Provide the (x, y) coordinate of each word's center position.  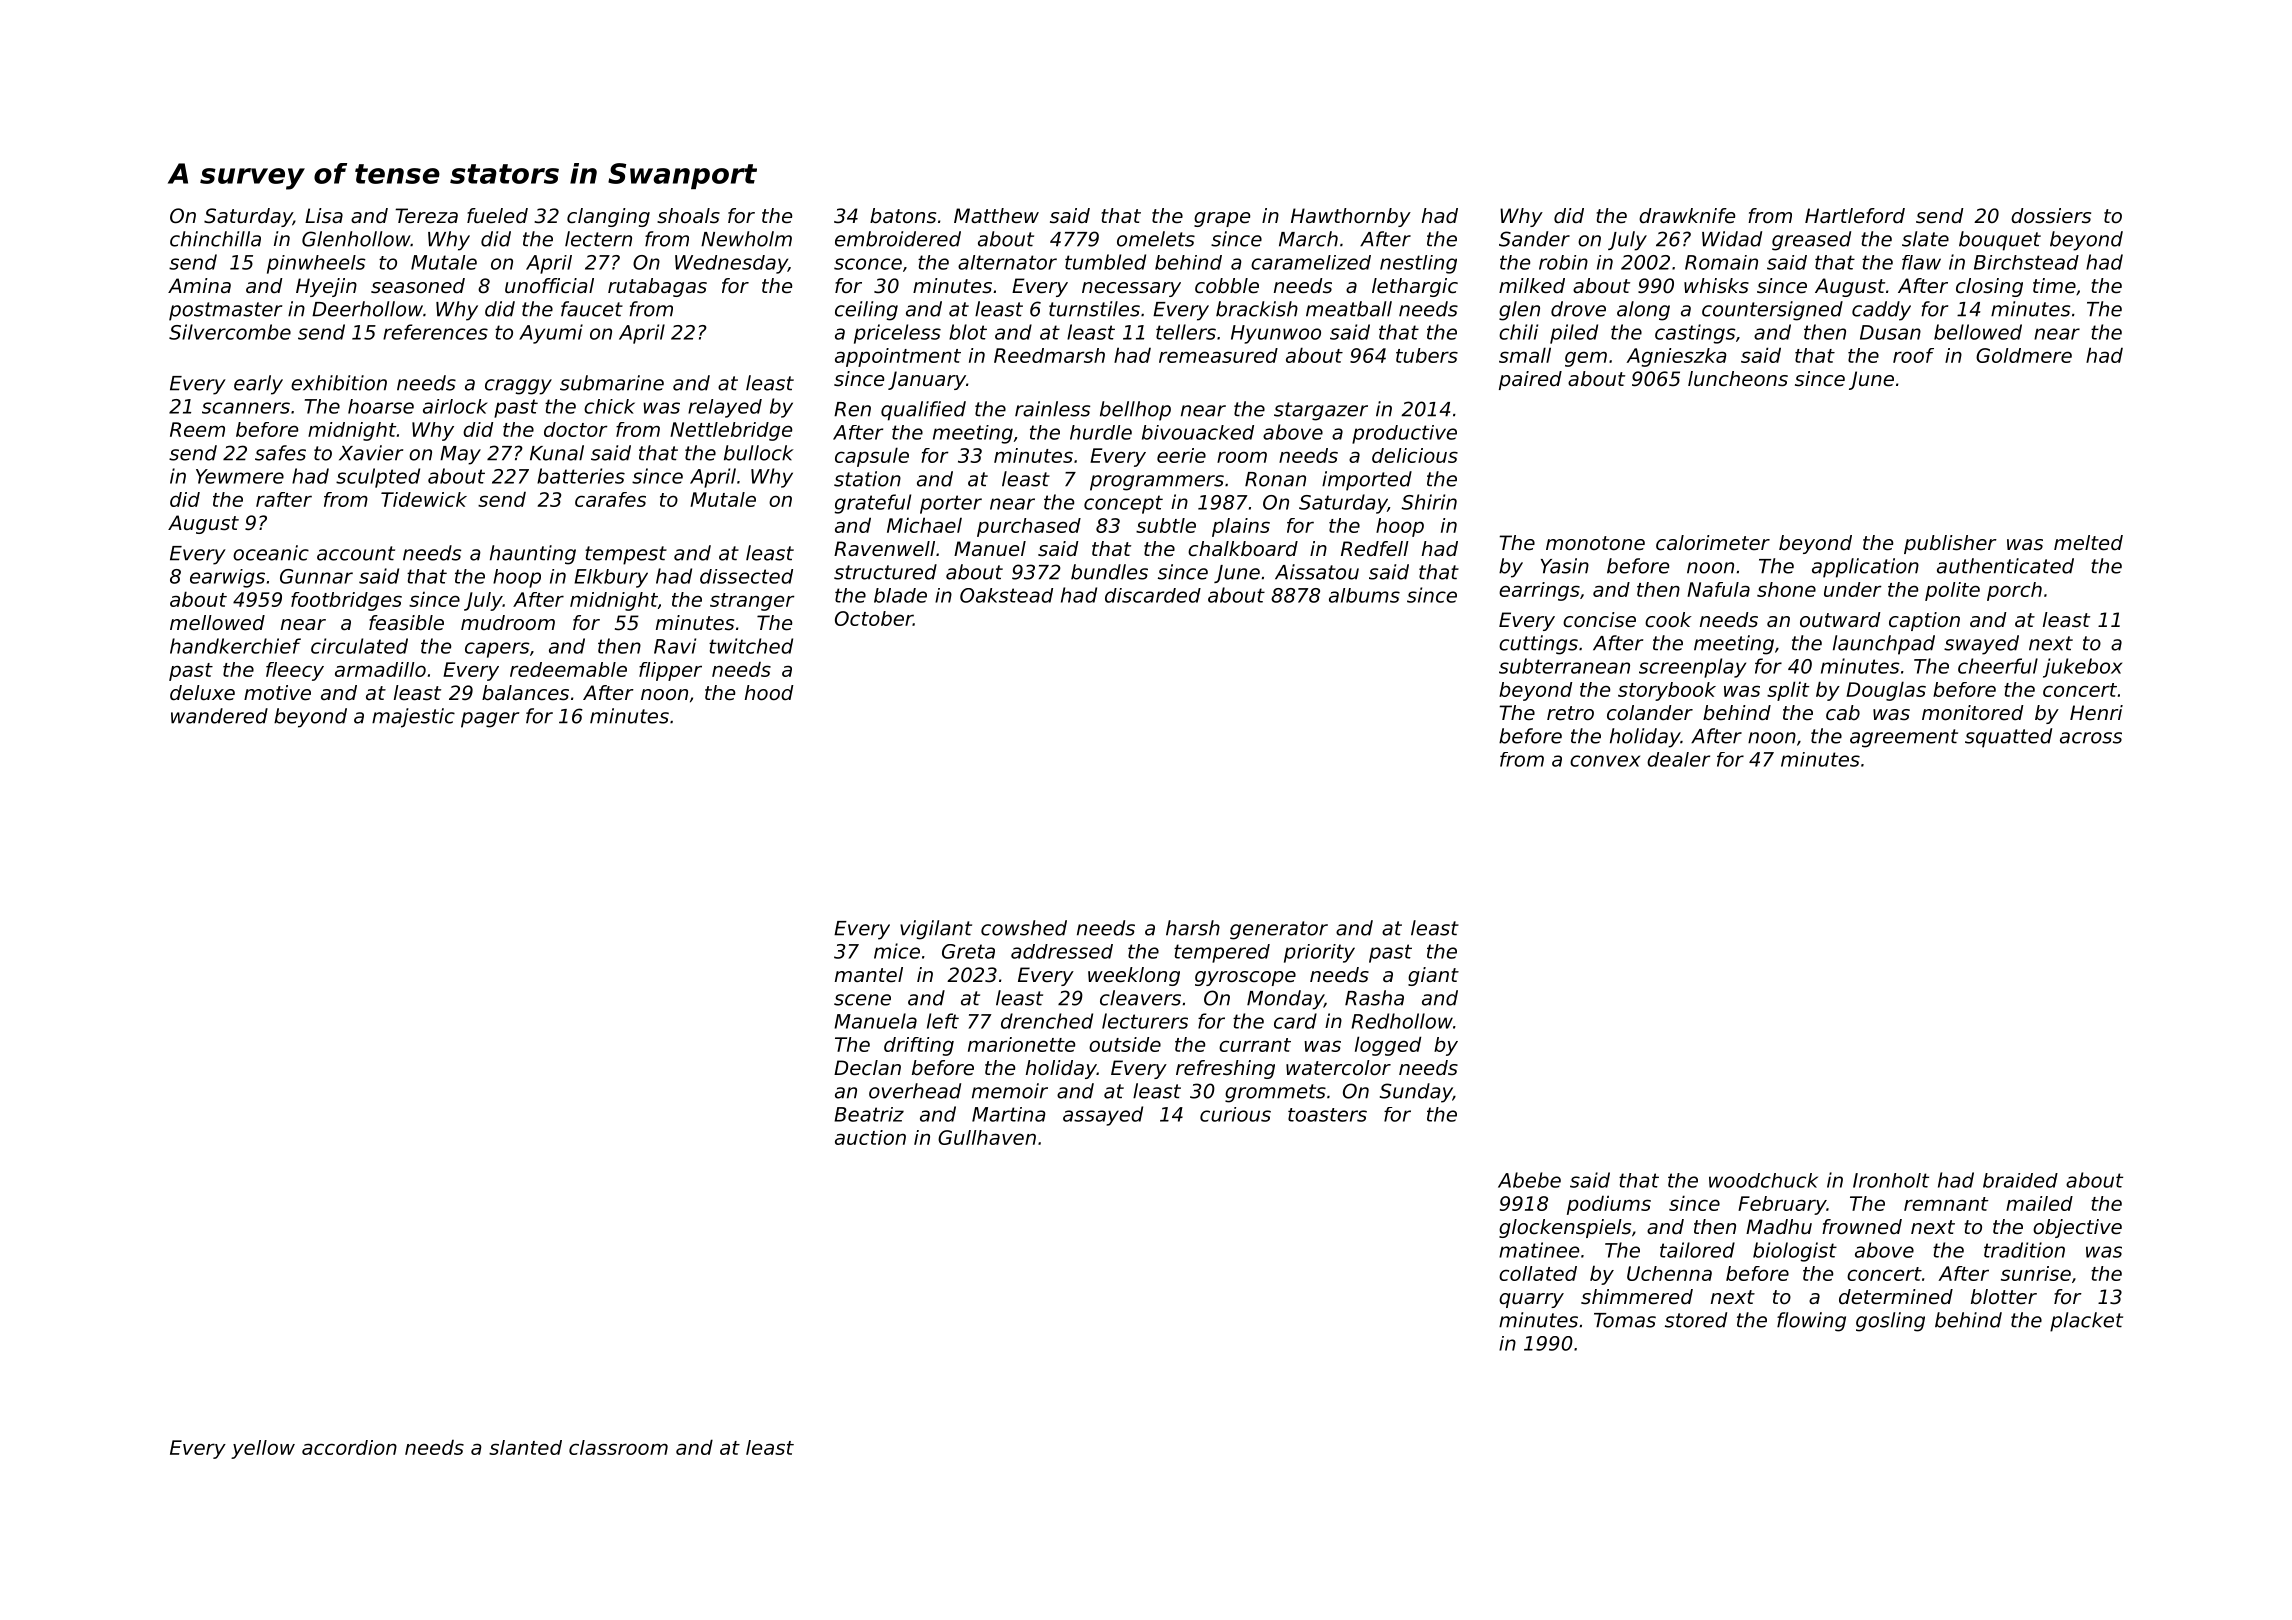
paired (1530, 380)
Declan (867, 1068)
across (2091, 738)
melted (2088, 543)
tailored (1697, 1250)
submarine (612, 383)
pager (490, 720)
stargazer (1321, 411)
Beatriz (869, 1114)
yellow (263, 1449)
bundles (1109, 572)
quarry (1531, 1300)
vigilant (936, 930)
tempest (626, 555)
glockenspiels (1565, 1228)
